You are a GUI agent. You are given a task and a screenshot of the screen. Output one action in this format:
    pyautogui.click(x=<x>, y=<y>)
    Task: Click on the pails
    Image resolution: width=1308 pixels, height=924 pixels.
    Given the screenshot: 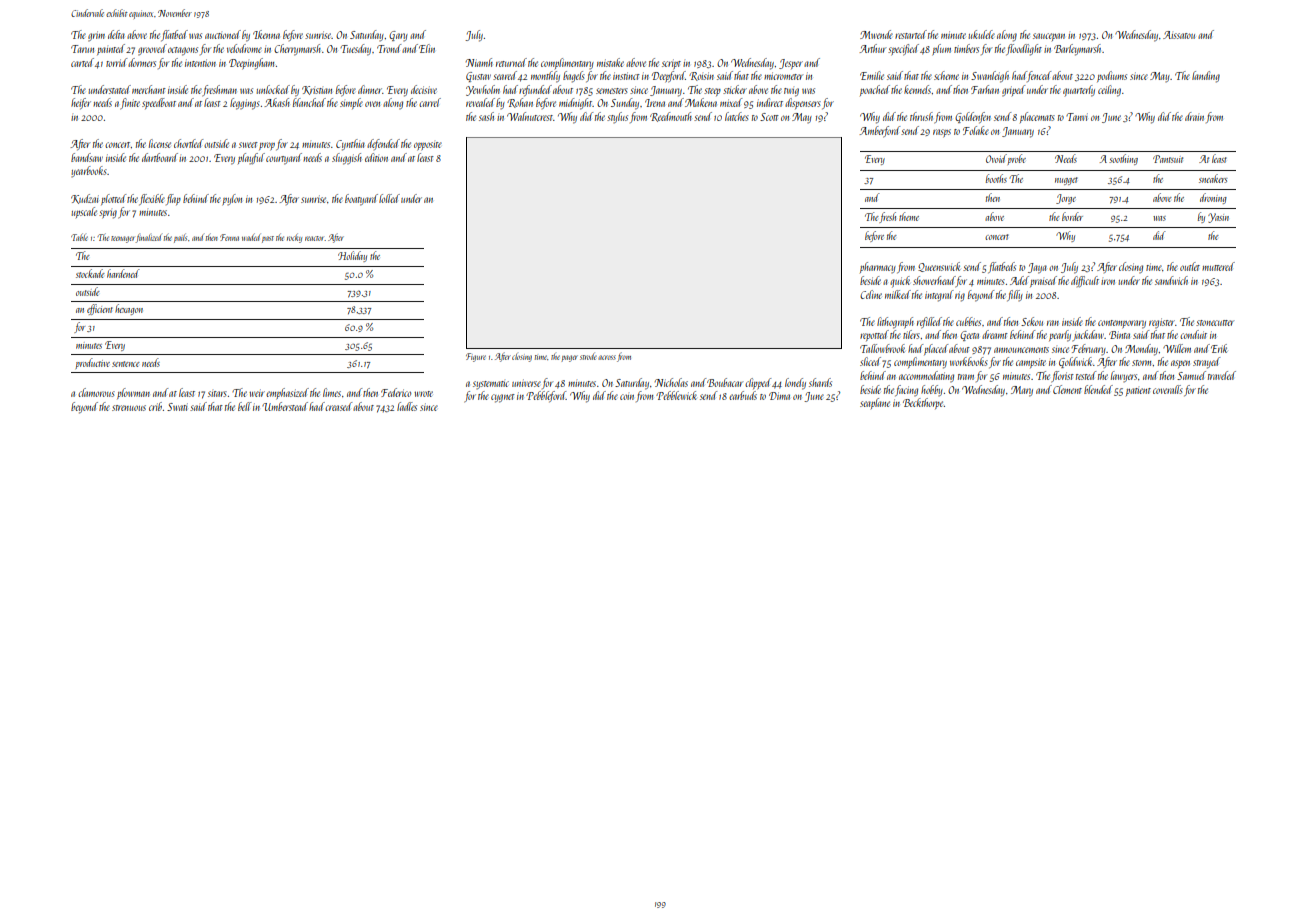 What is the action you would take?
    pyautogui.click(x=180, y=238)
